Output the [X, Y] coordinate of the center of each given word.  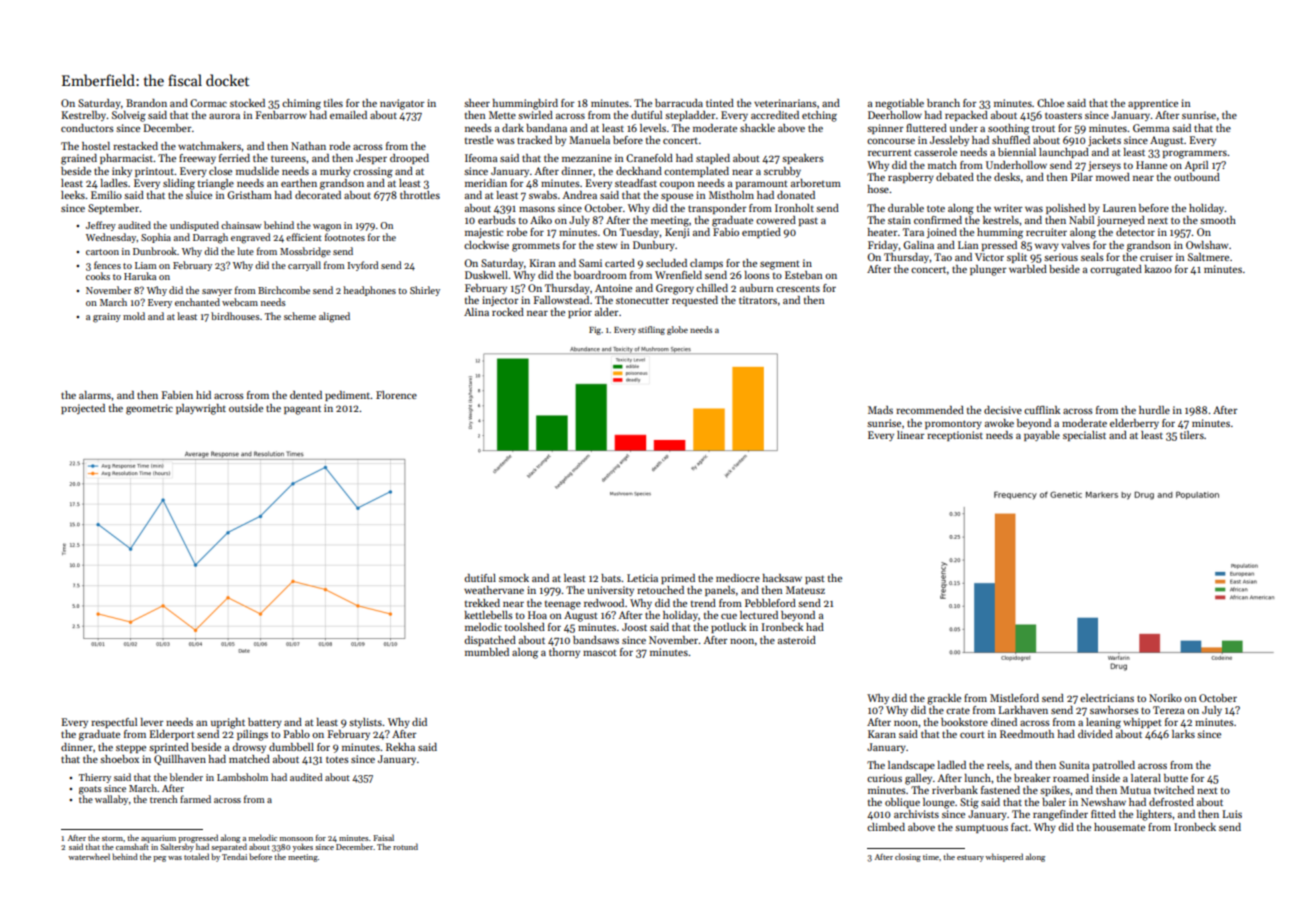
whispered [1004, 857]
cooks [98, 276]
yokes [303, 847]
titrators [758, 300]
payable [1042, 436]
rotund [405, 846]
